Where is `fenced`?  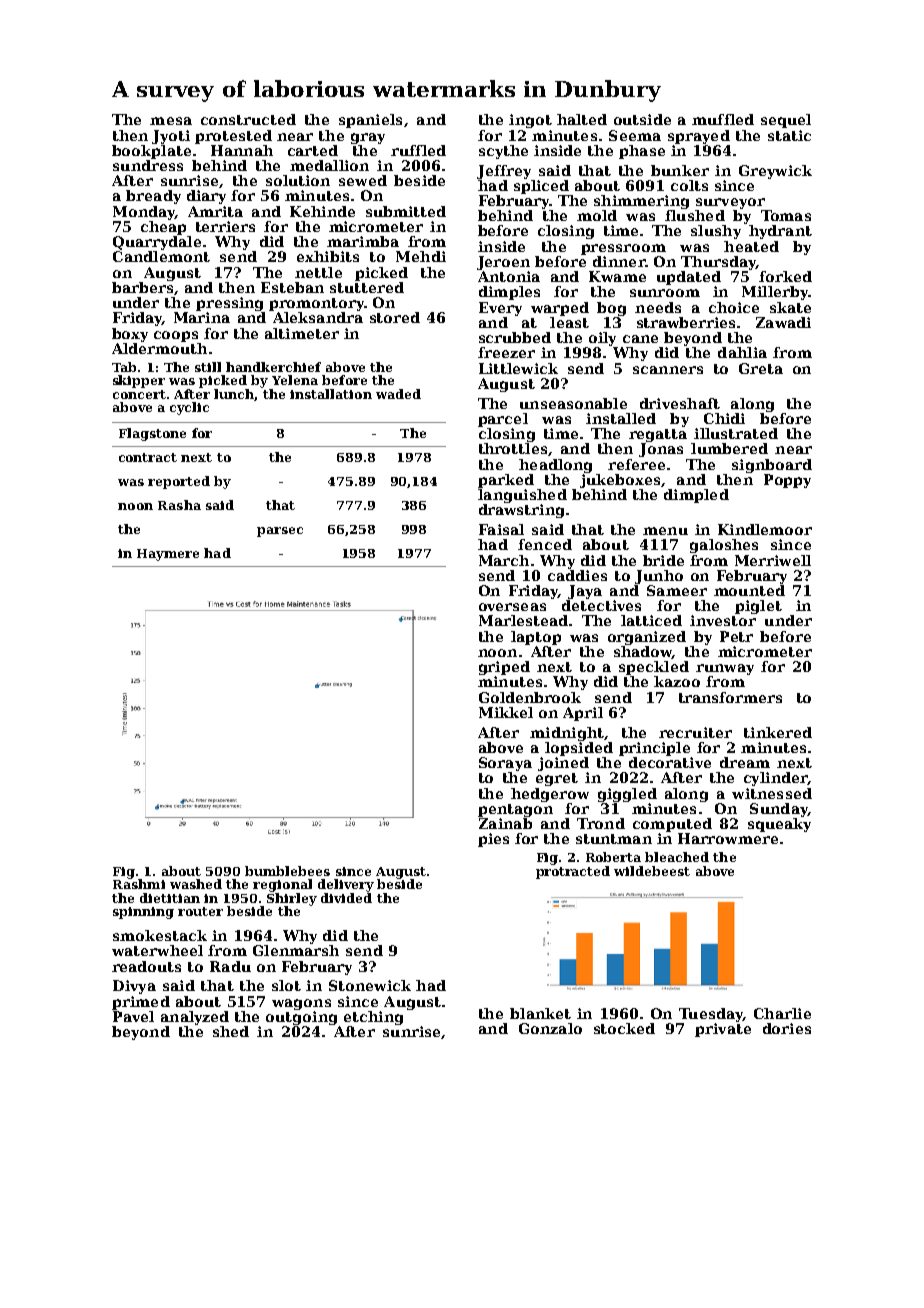
fenced is located at coordinates (545, 544).
